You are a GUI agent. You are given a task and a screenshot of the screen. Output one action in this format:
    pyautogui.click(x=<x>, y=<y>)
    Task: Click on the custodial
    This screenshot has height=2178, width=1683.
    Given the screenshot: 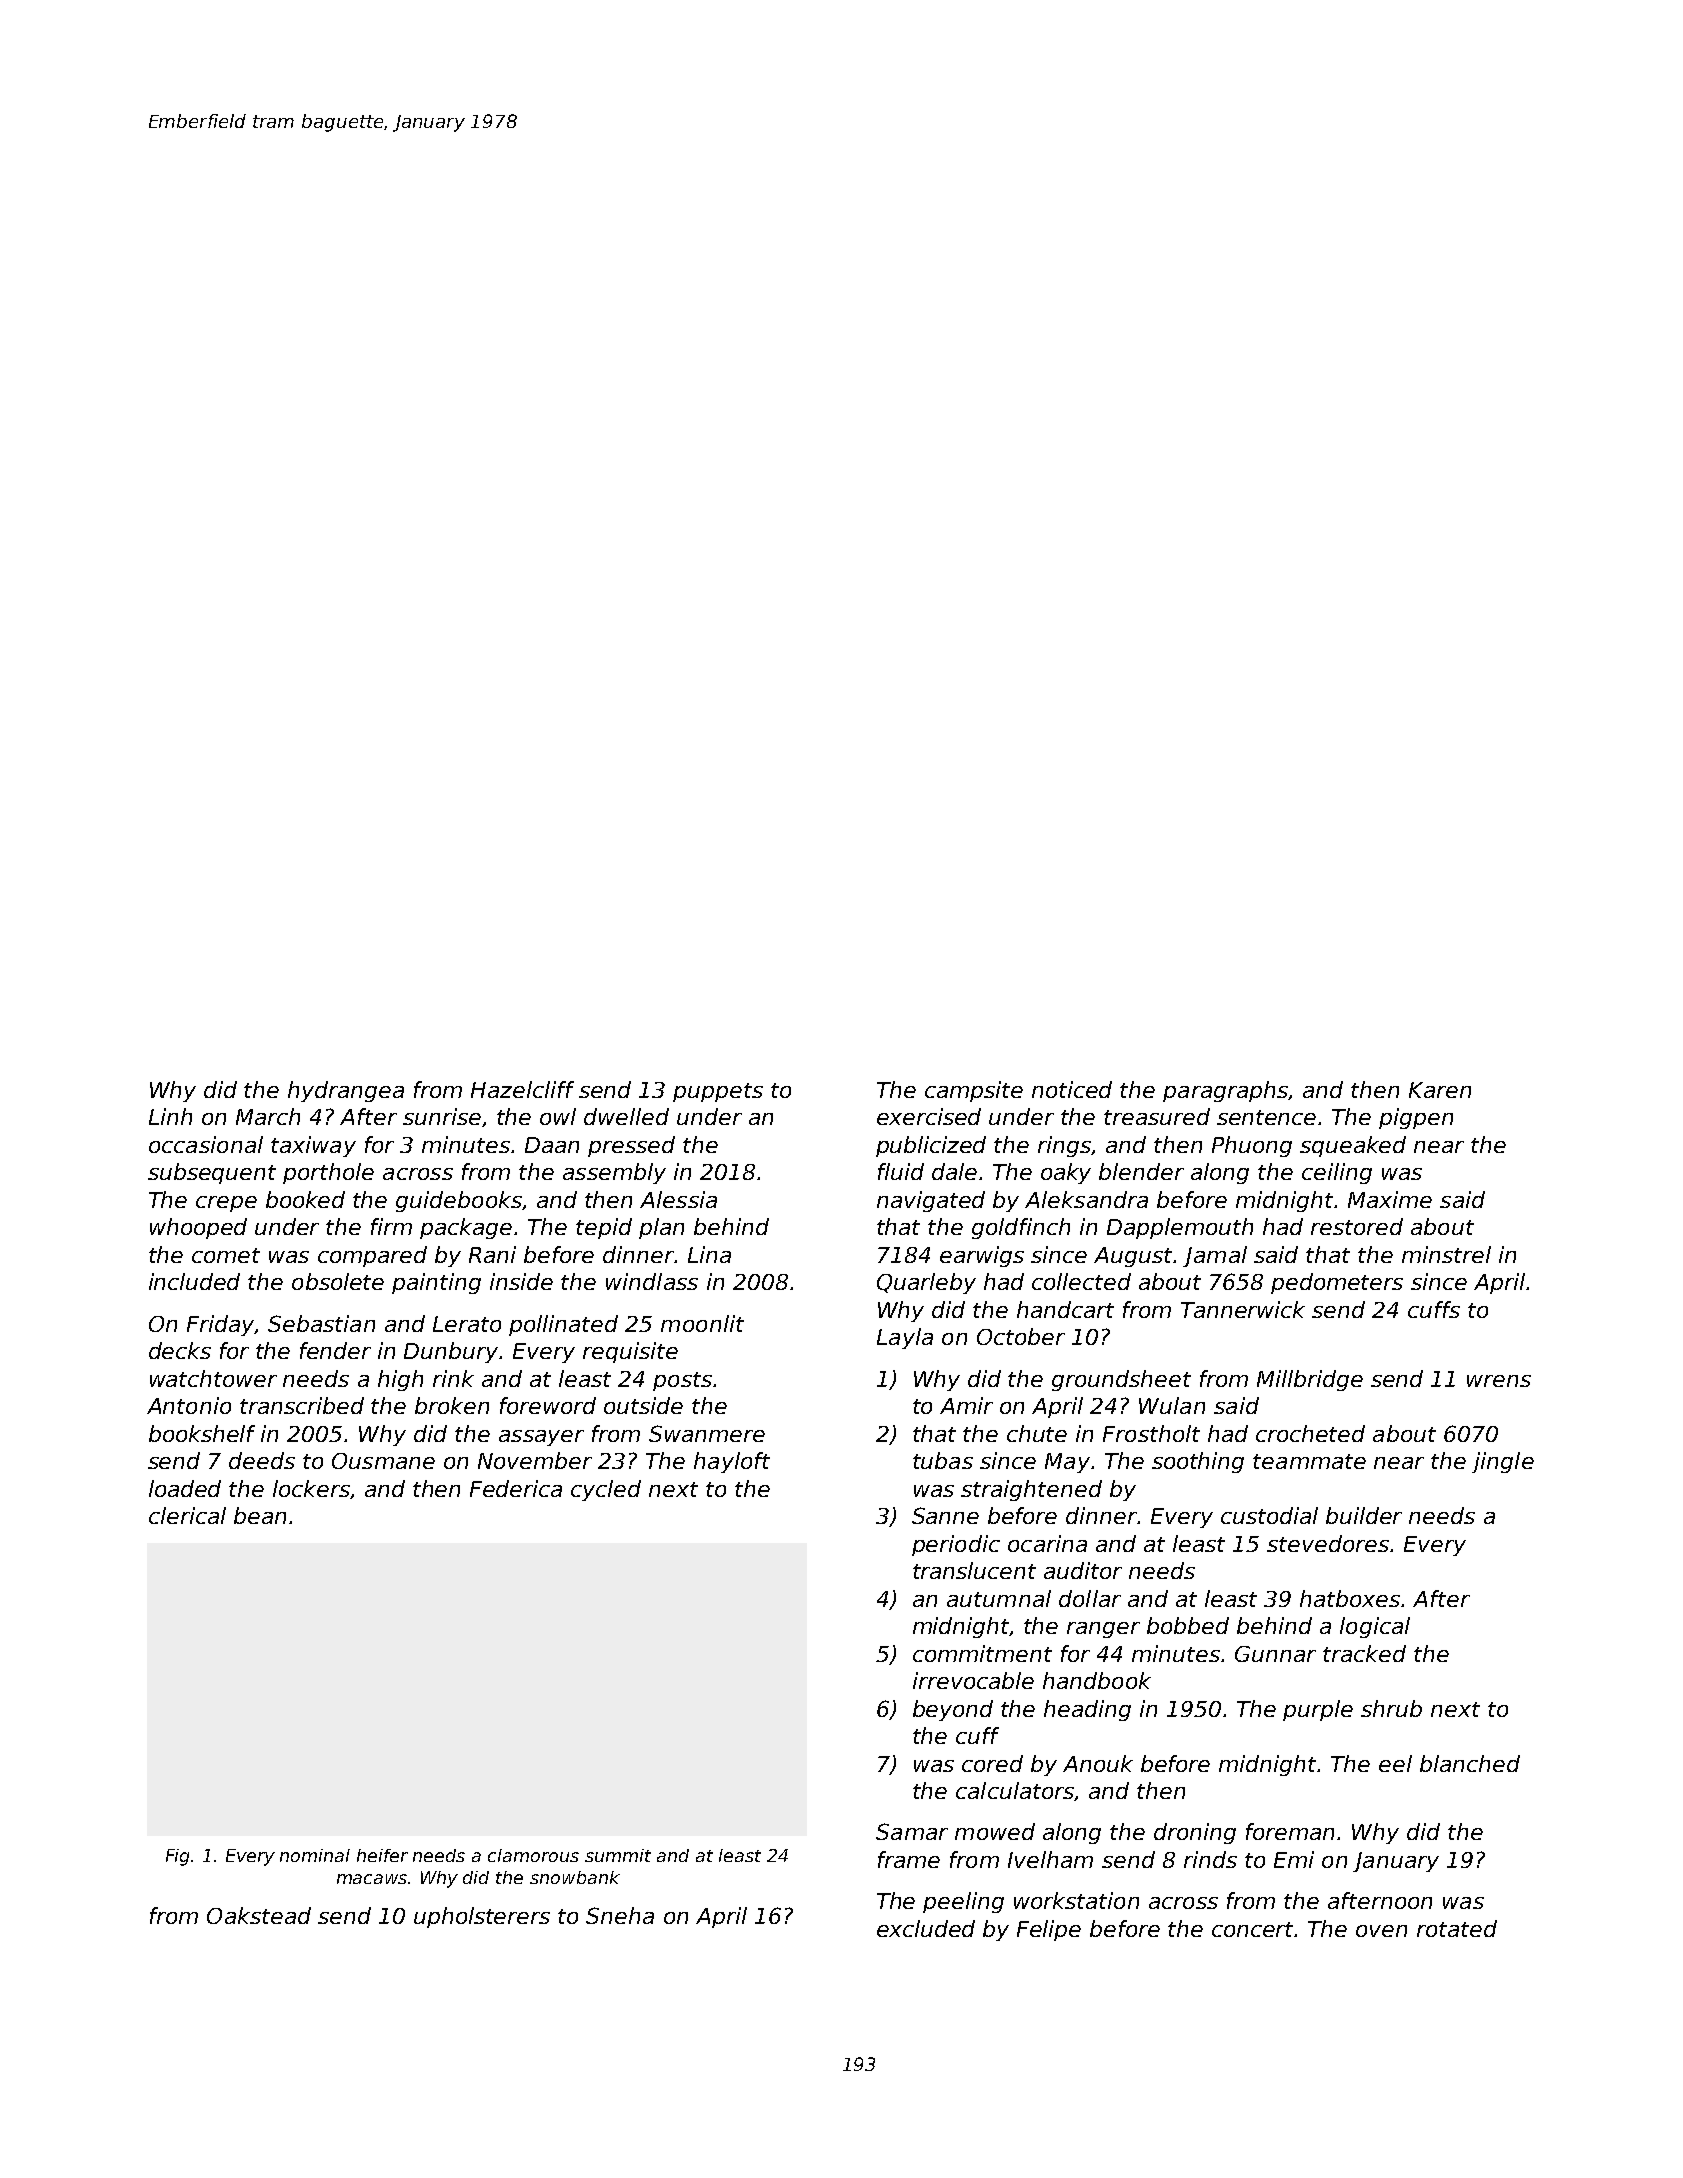 What is the action you would take?
    pyautogui.click(x=1269, y=1515)
